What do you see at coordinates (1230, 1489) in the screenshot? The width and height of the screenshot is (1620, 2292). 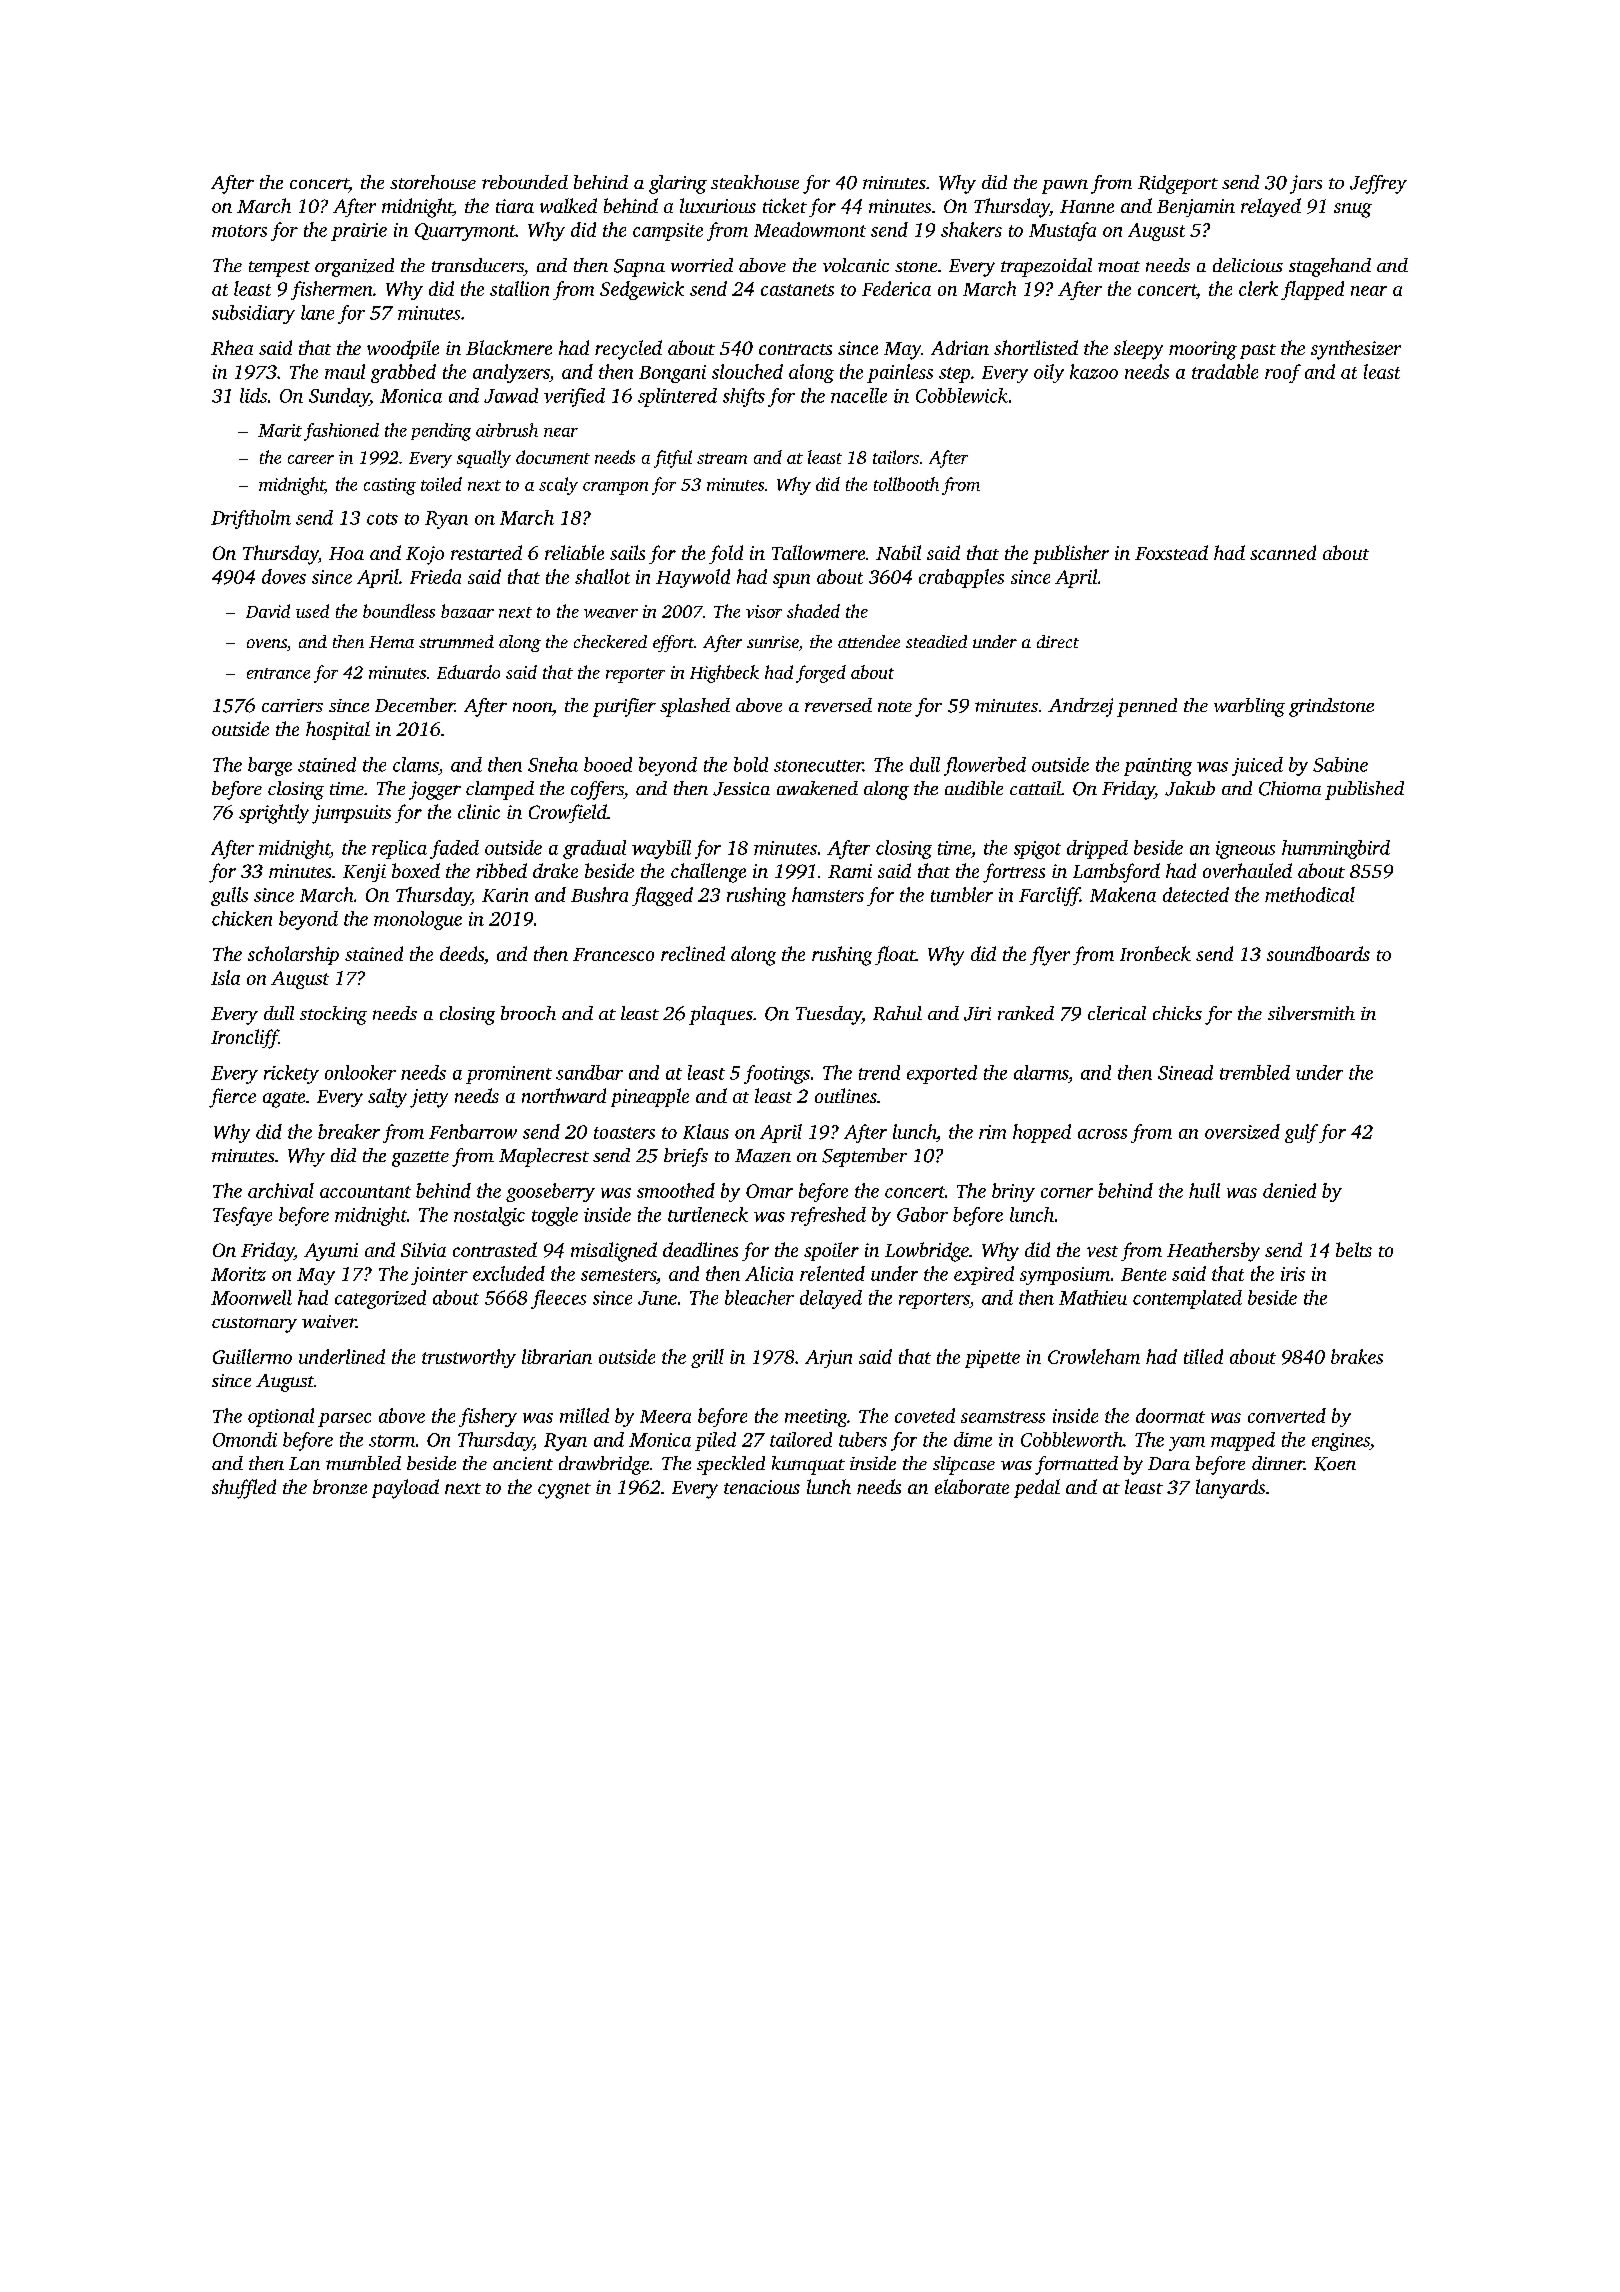 I see `lanyards` at bounding box center [1230, 1489].
